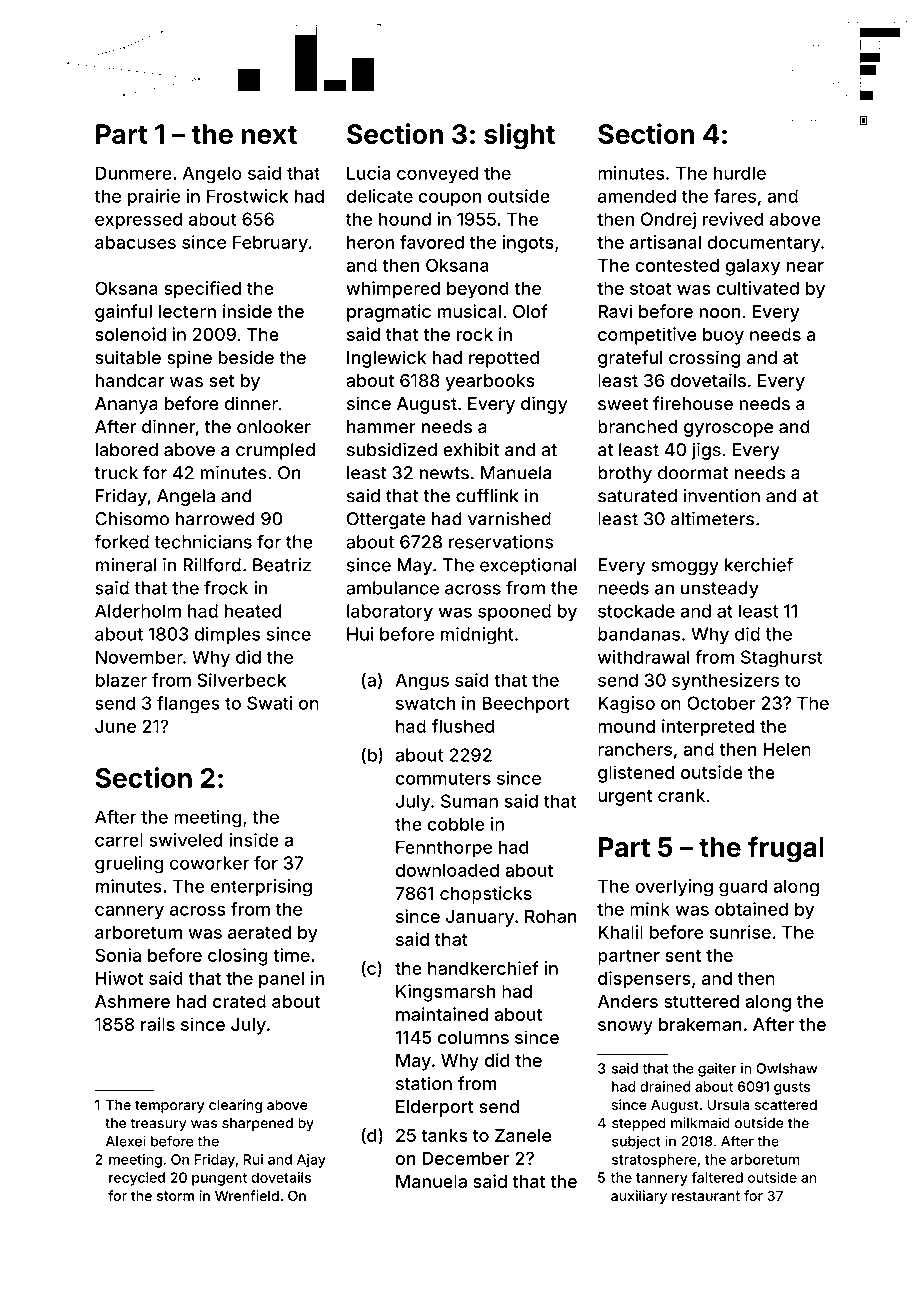 This screenshot has height=1308, width=924. Describe the element at coordinates (187, 311) in the screenshot. I see `lectern` at that location.
